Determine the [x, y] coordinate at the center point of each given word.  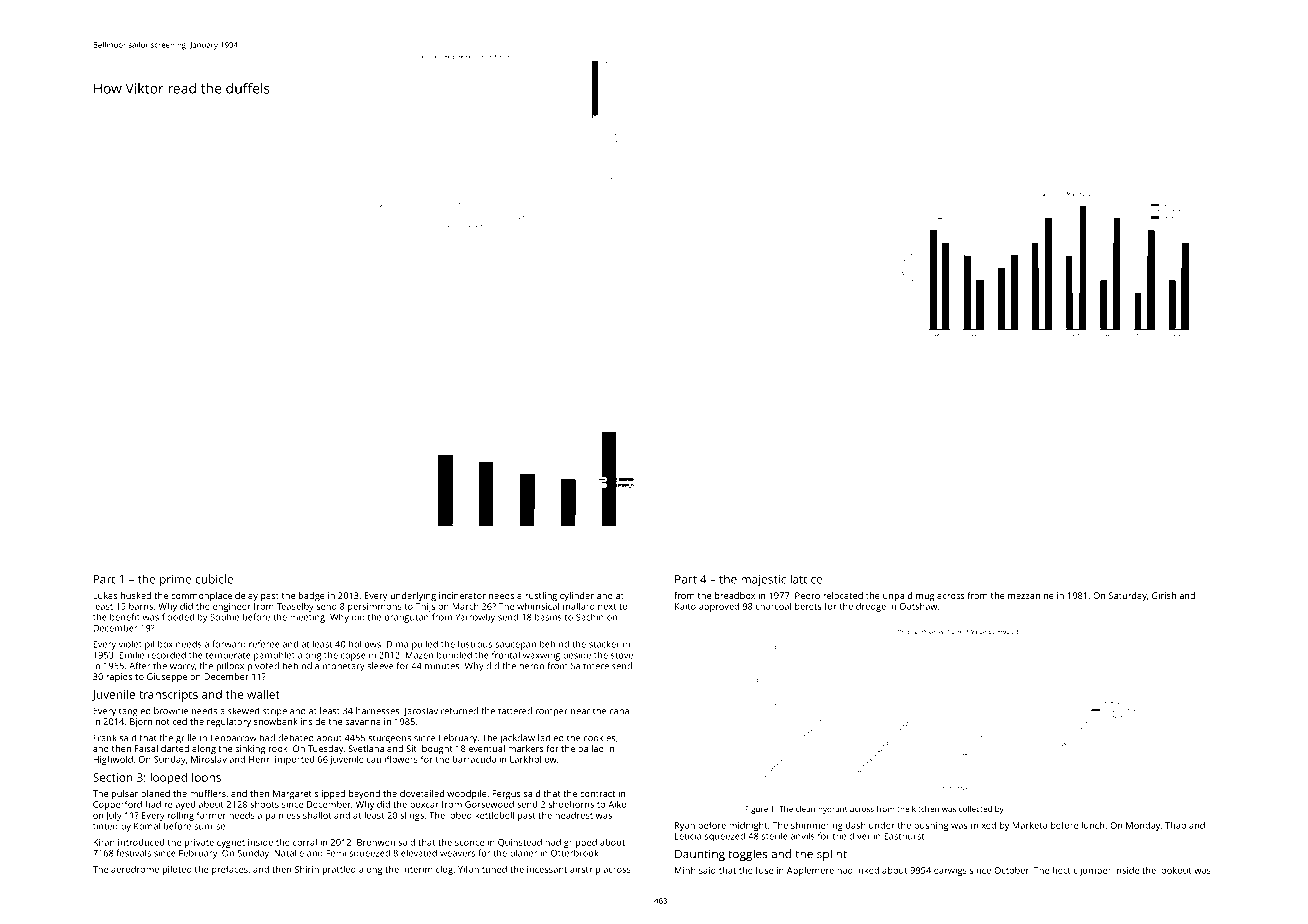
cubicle [214, 579]
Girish [1164, 595]
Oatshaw [918, 606]
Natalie [289, 853]
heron [531, 666]
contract [597, 794]
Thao [1175, 825]
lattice [806, 579]
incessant [547, 869]
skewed [243, 711]
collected [975, 809]
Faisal [146, 748]
